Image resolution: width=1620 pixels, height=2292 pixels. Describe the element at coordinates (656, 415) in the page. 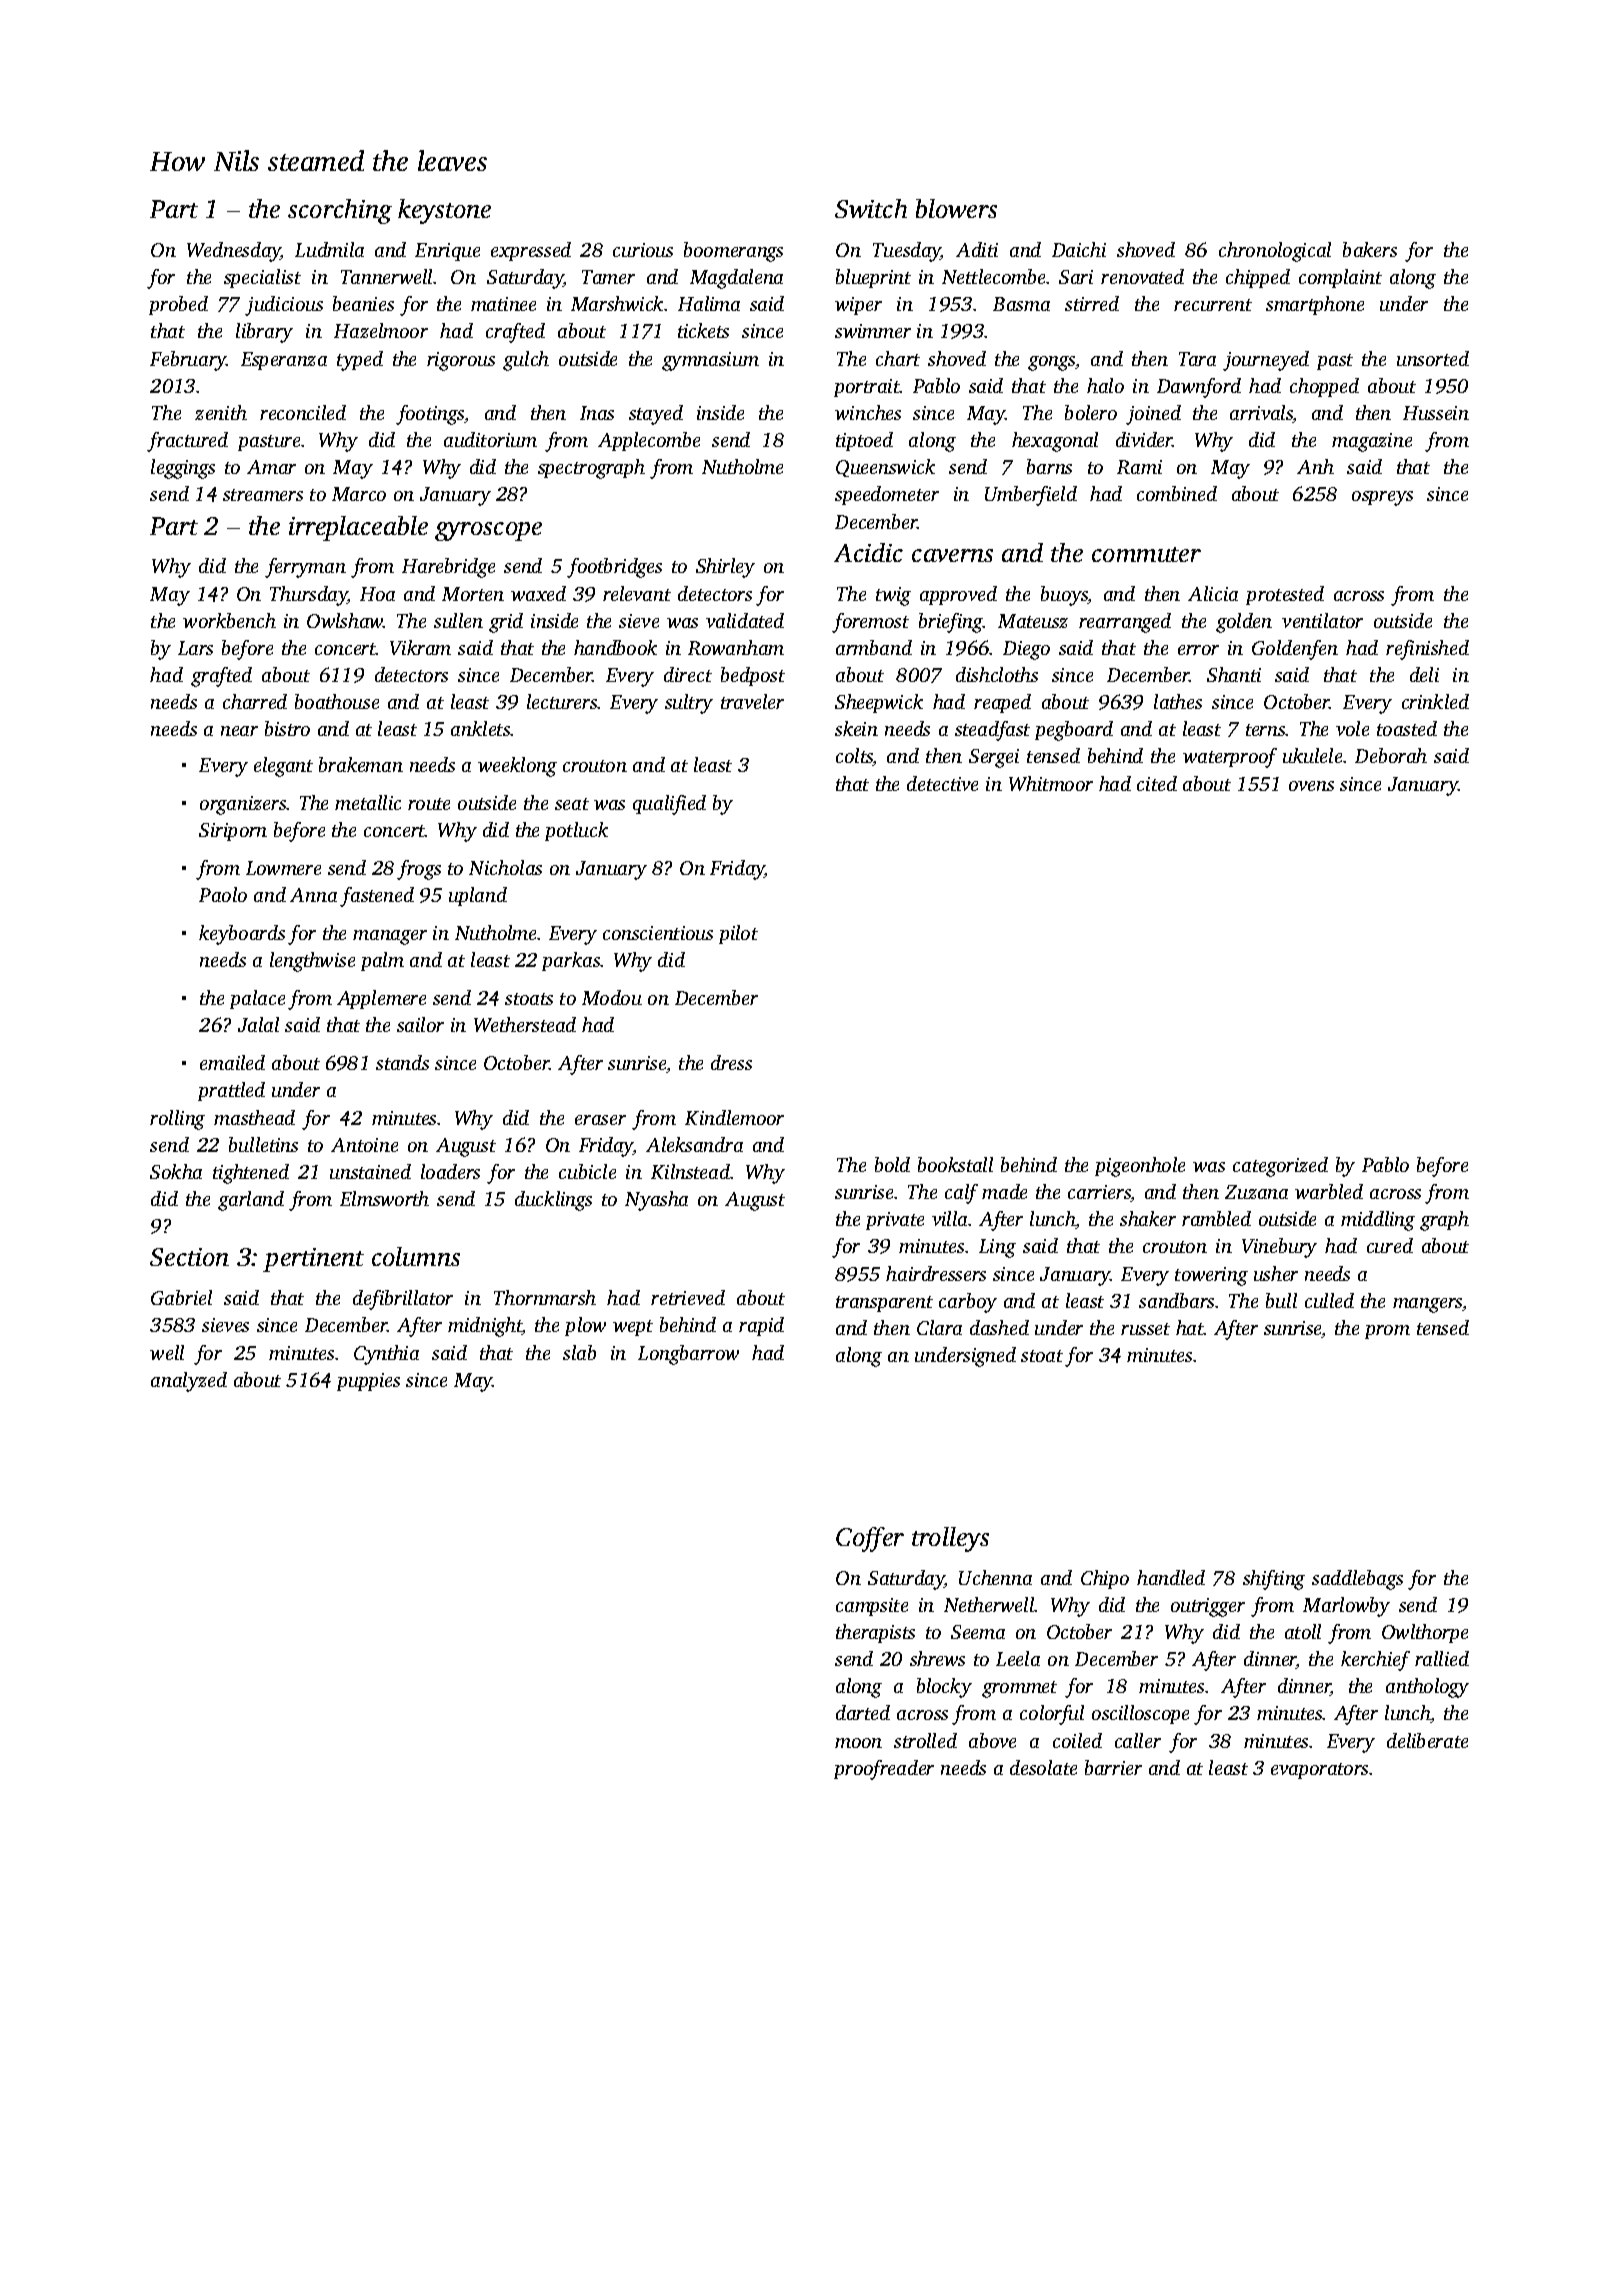

I see `stayed` at that location.
